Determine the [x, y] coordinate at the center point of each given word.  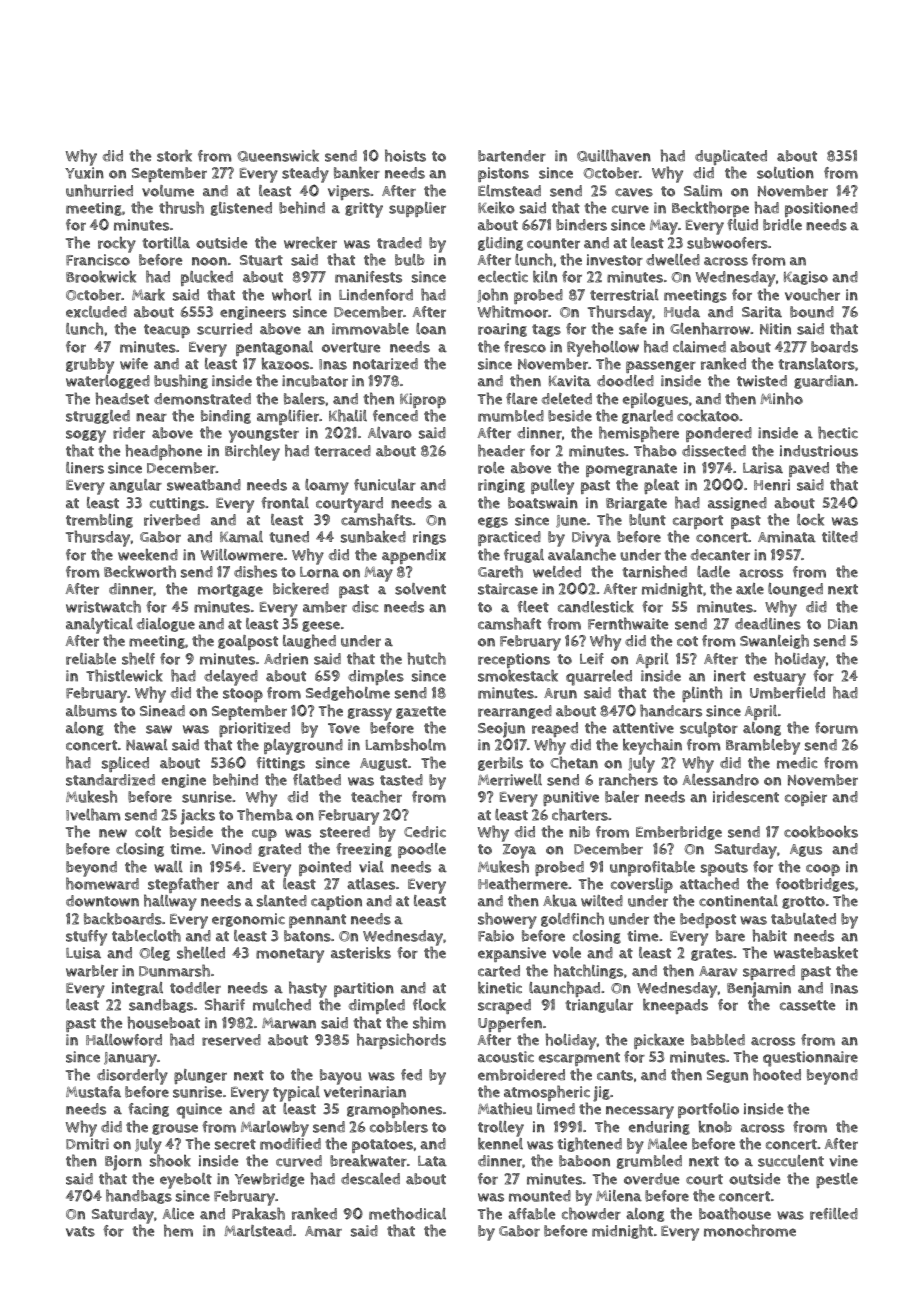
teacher [376, 796]
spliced [125, 764]
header [501, 450]
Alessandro [720, 780]
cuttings [177, 504]
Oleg [154, 954]
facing [148, 1110]
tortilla [166, 243]
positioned [821, 209]
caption [336, 902]
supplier [417, 209]
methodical [407, 1213]
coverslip [642, 885]
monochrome [750, 1230]
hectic [838, 432]
